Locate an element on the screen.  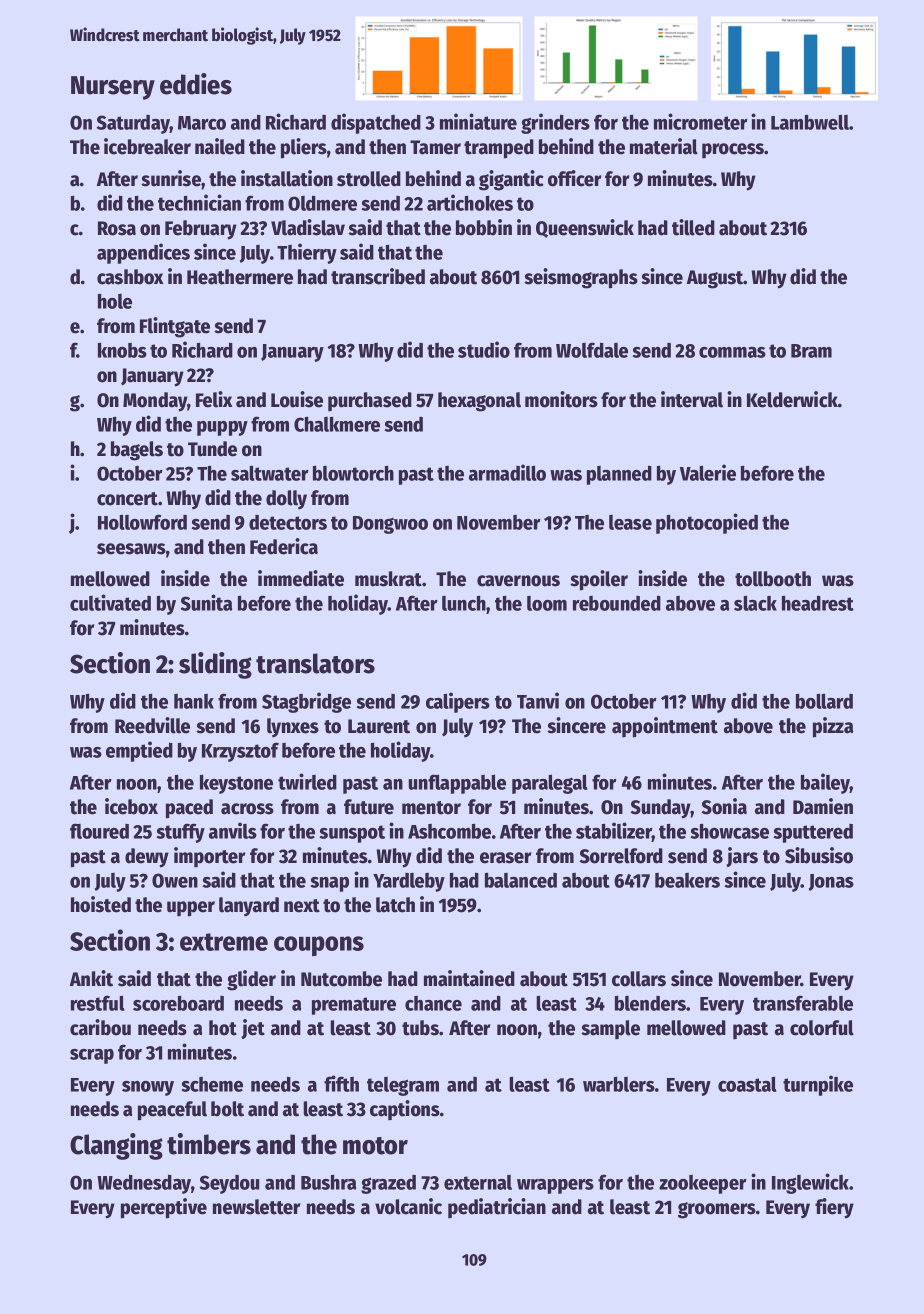
groomers is located at coordinates (717, 1210).
